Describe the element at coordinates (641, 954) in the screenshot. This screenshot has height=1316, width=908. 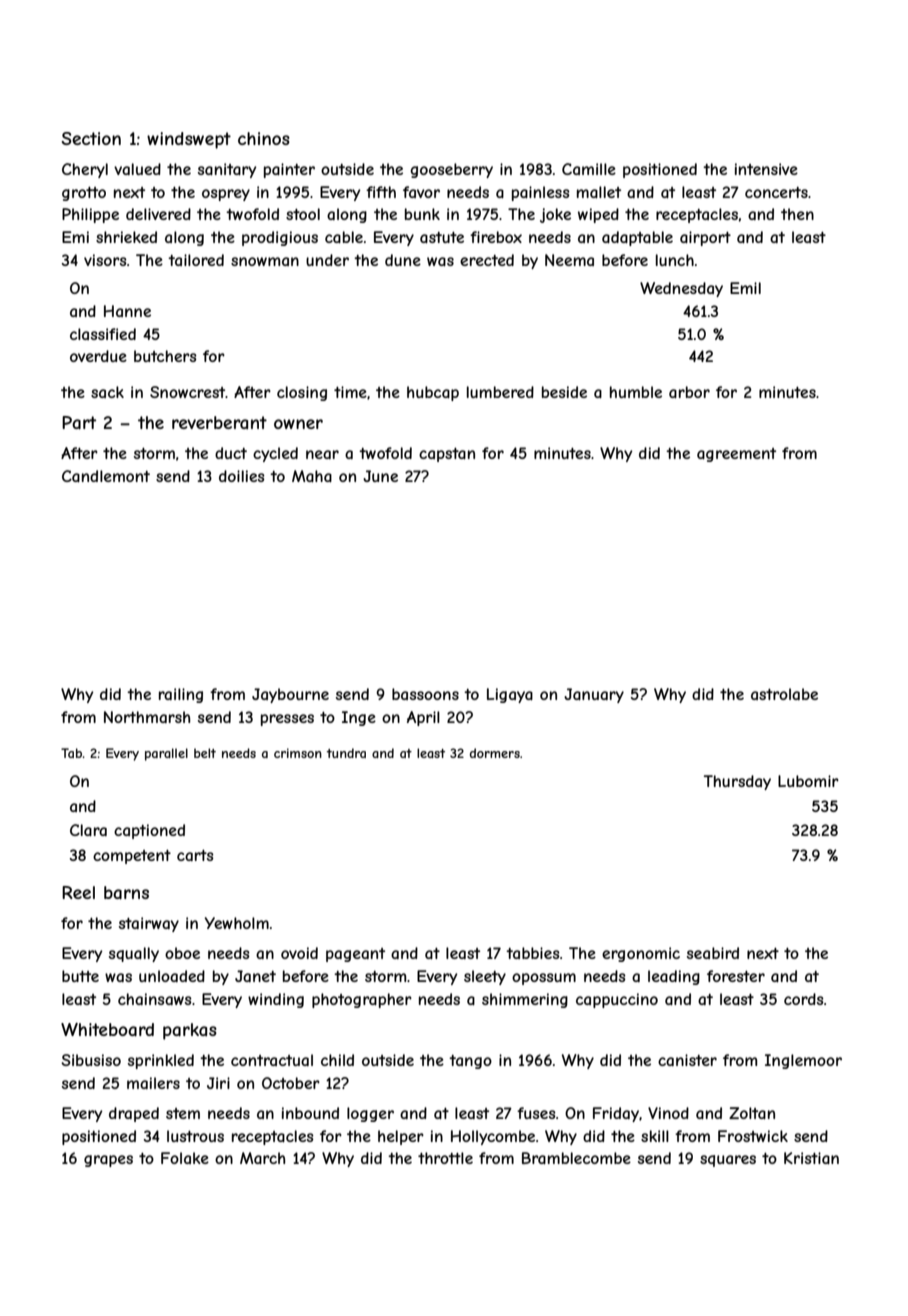
I see `ergonomic` at that location.
